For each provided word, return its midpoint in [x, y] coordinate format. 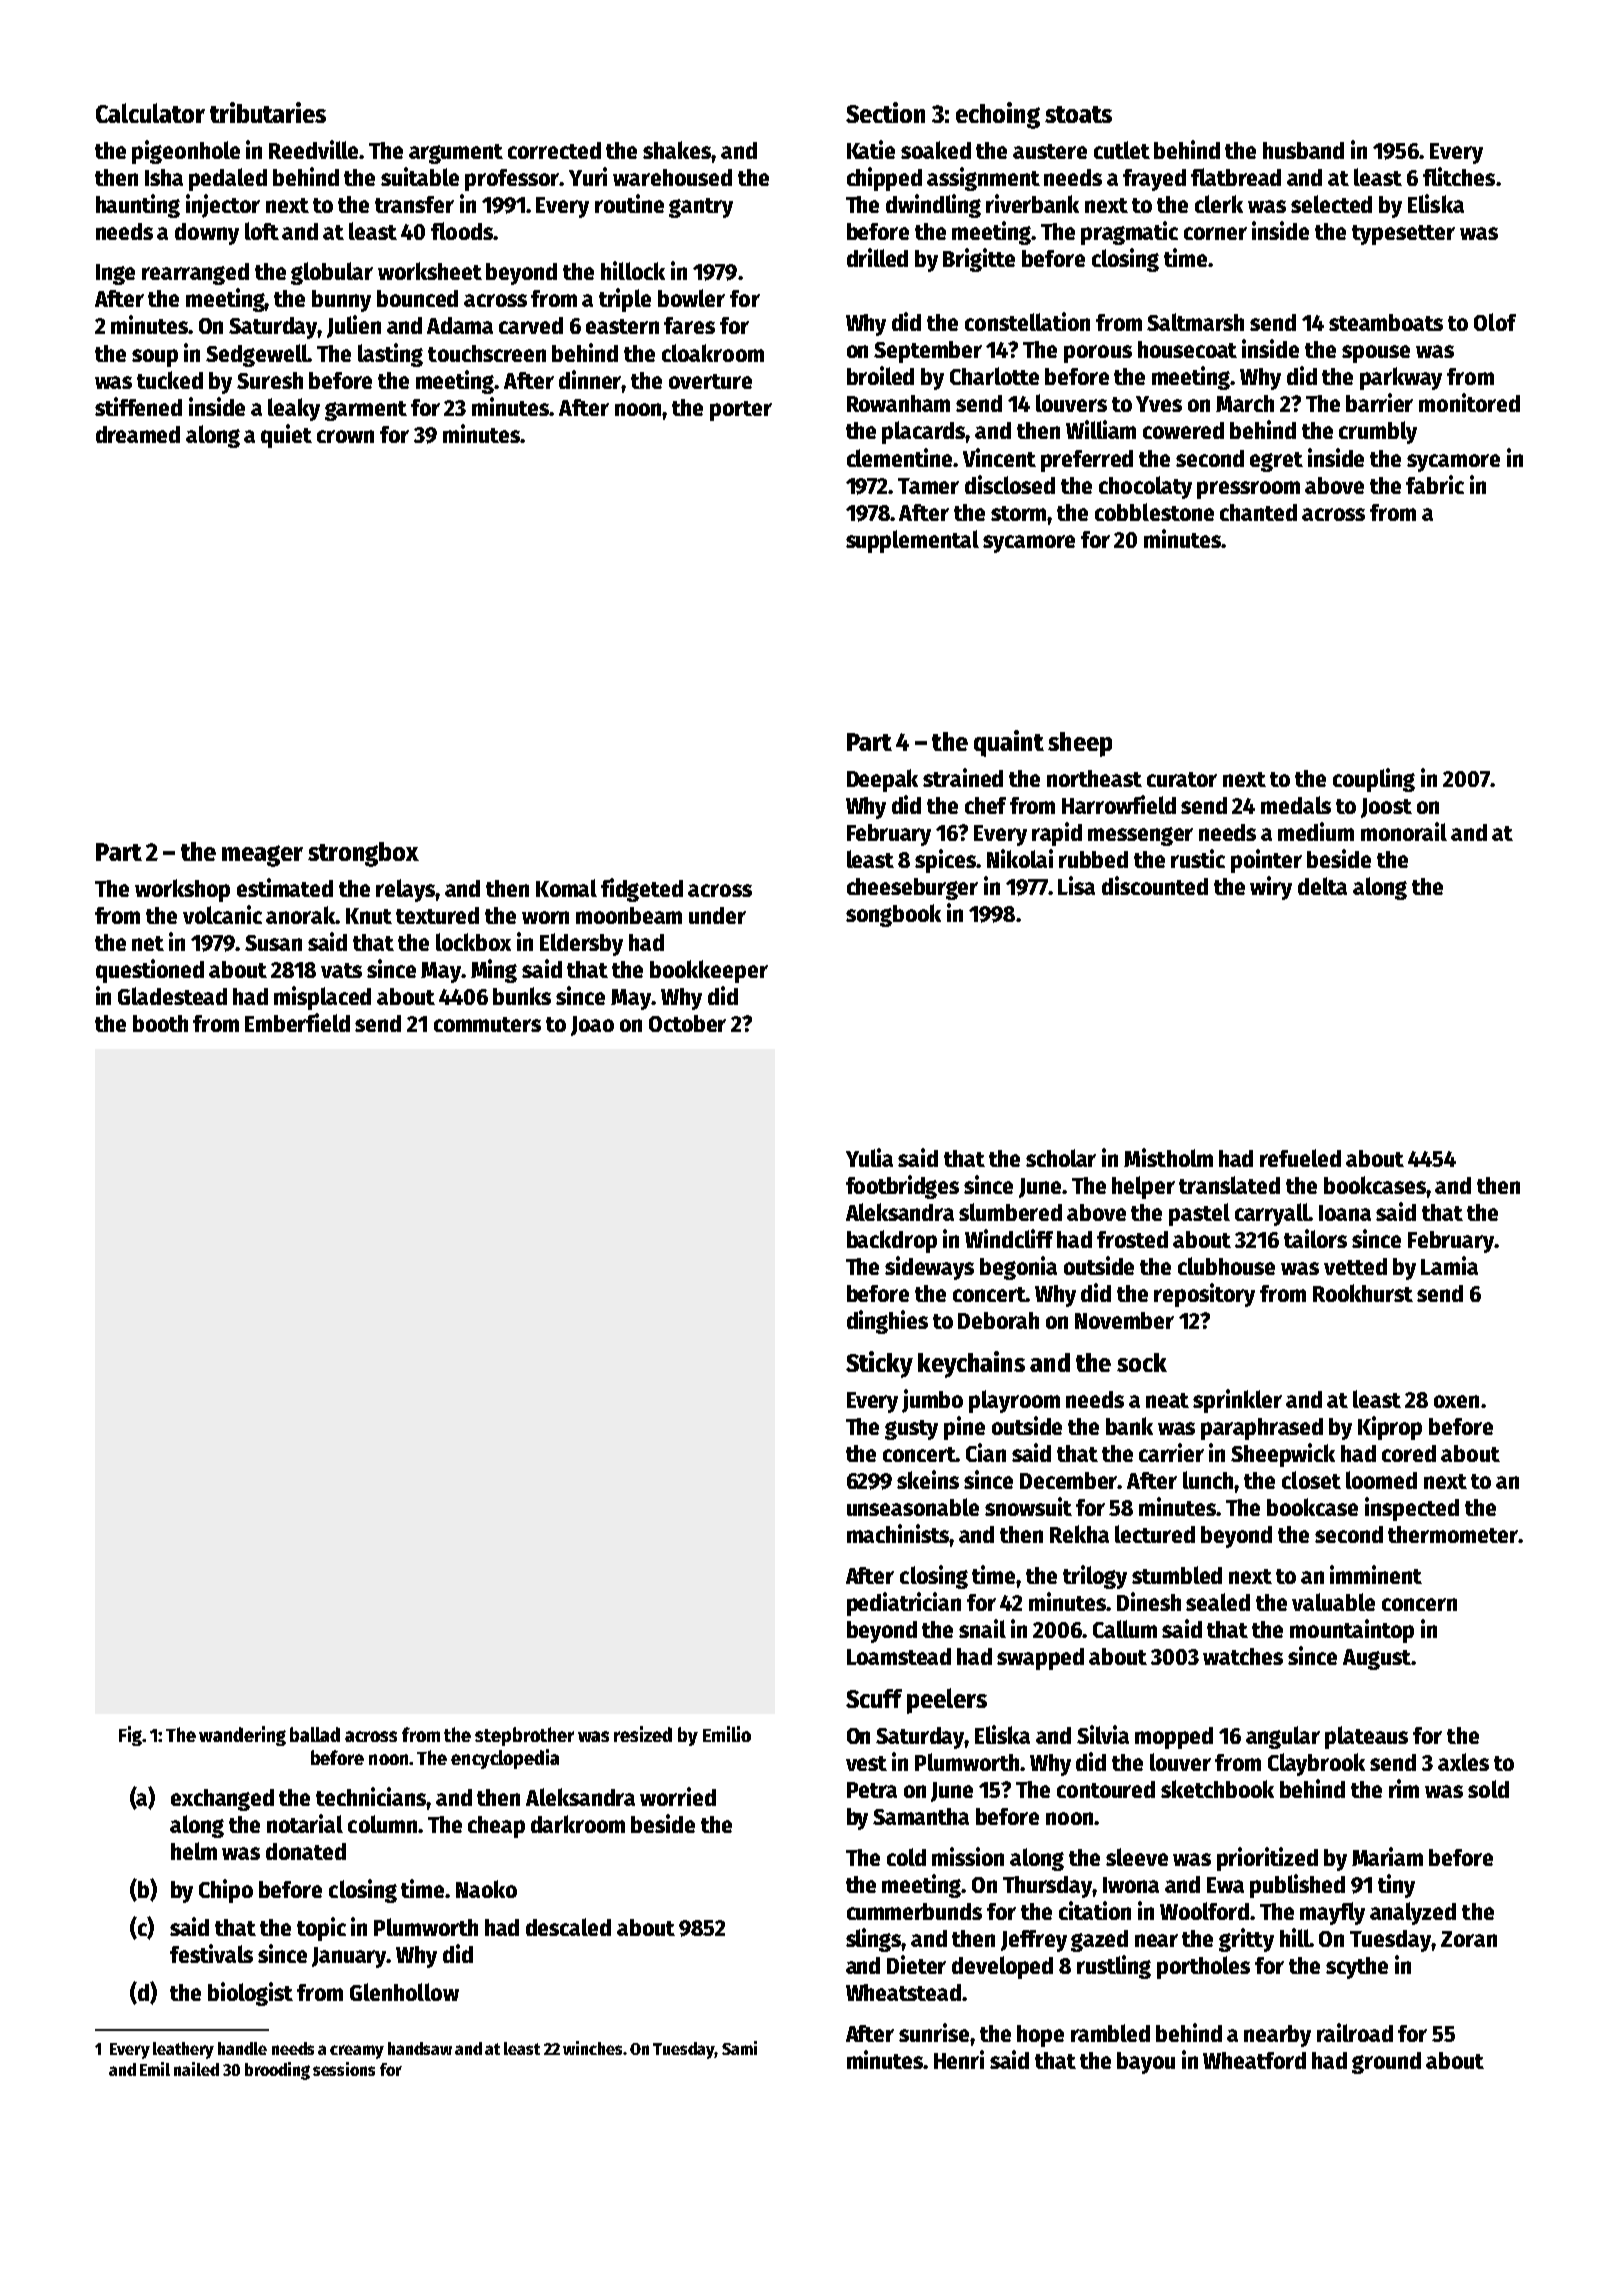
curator [1182, 779]
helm [194, 1851]
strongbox [363, 854]
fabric [1435, 484]
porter [741, 411]
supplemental [912, 541]
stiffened [138, 406]
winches [592, 2048]
